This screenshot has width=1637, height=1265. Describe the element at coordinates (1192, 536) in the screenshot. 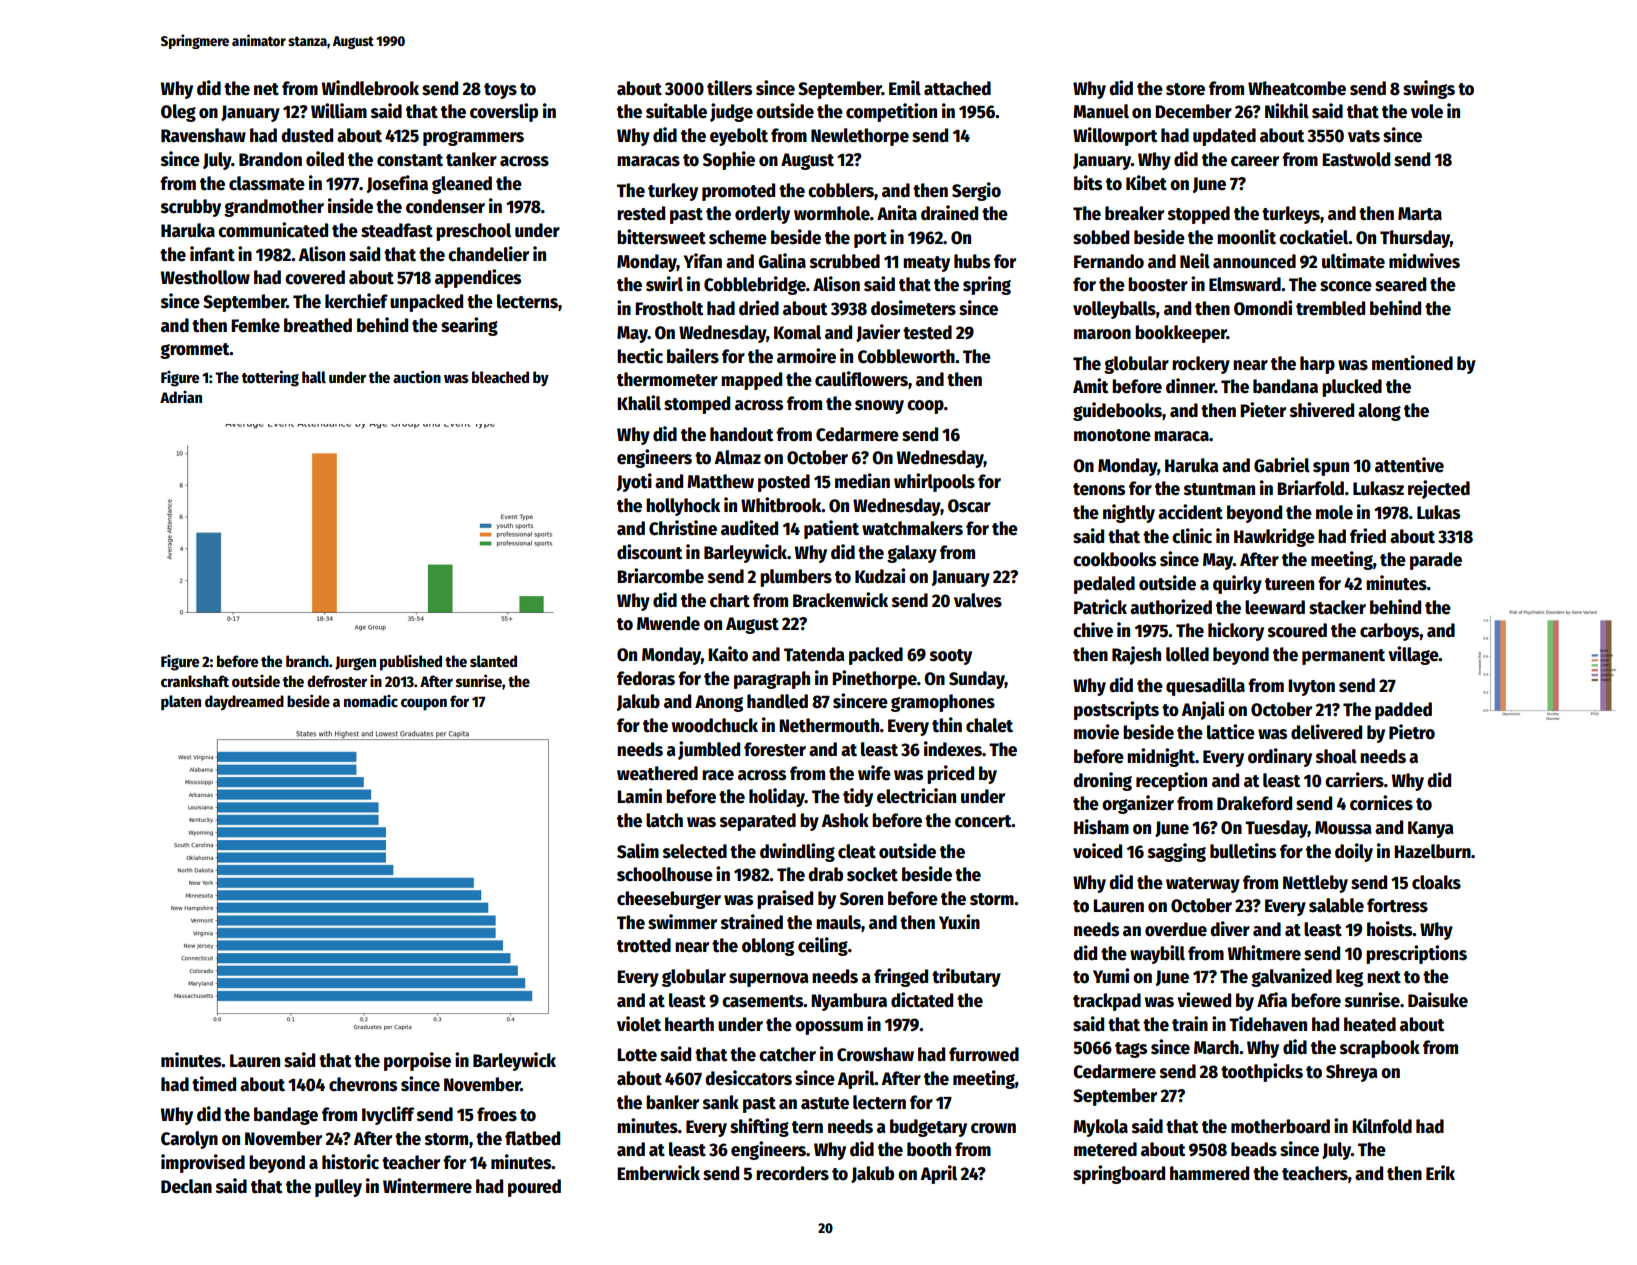

I see `clinic` at that location.
